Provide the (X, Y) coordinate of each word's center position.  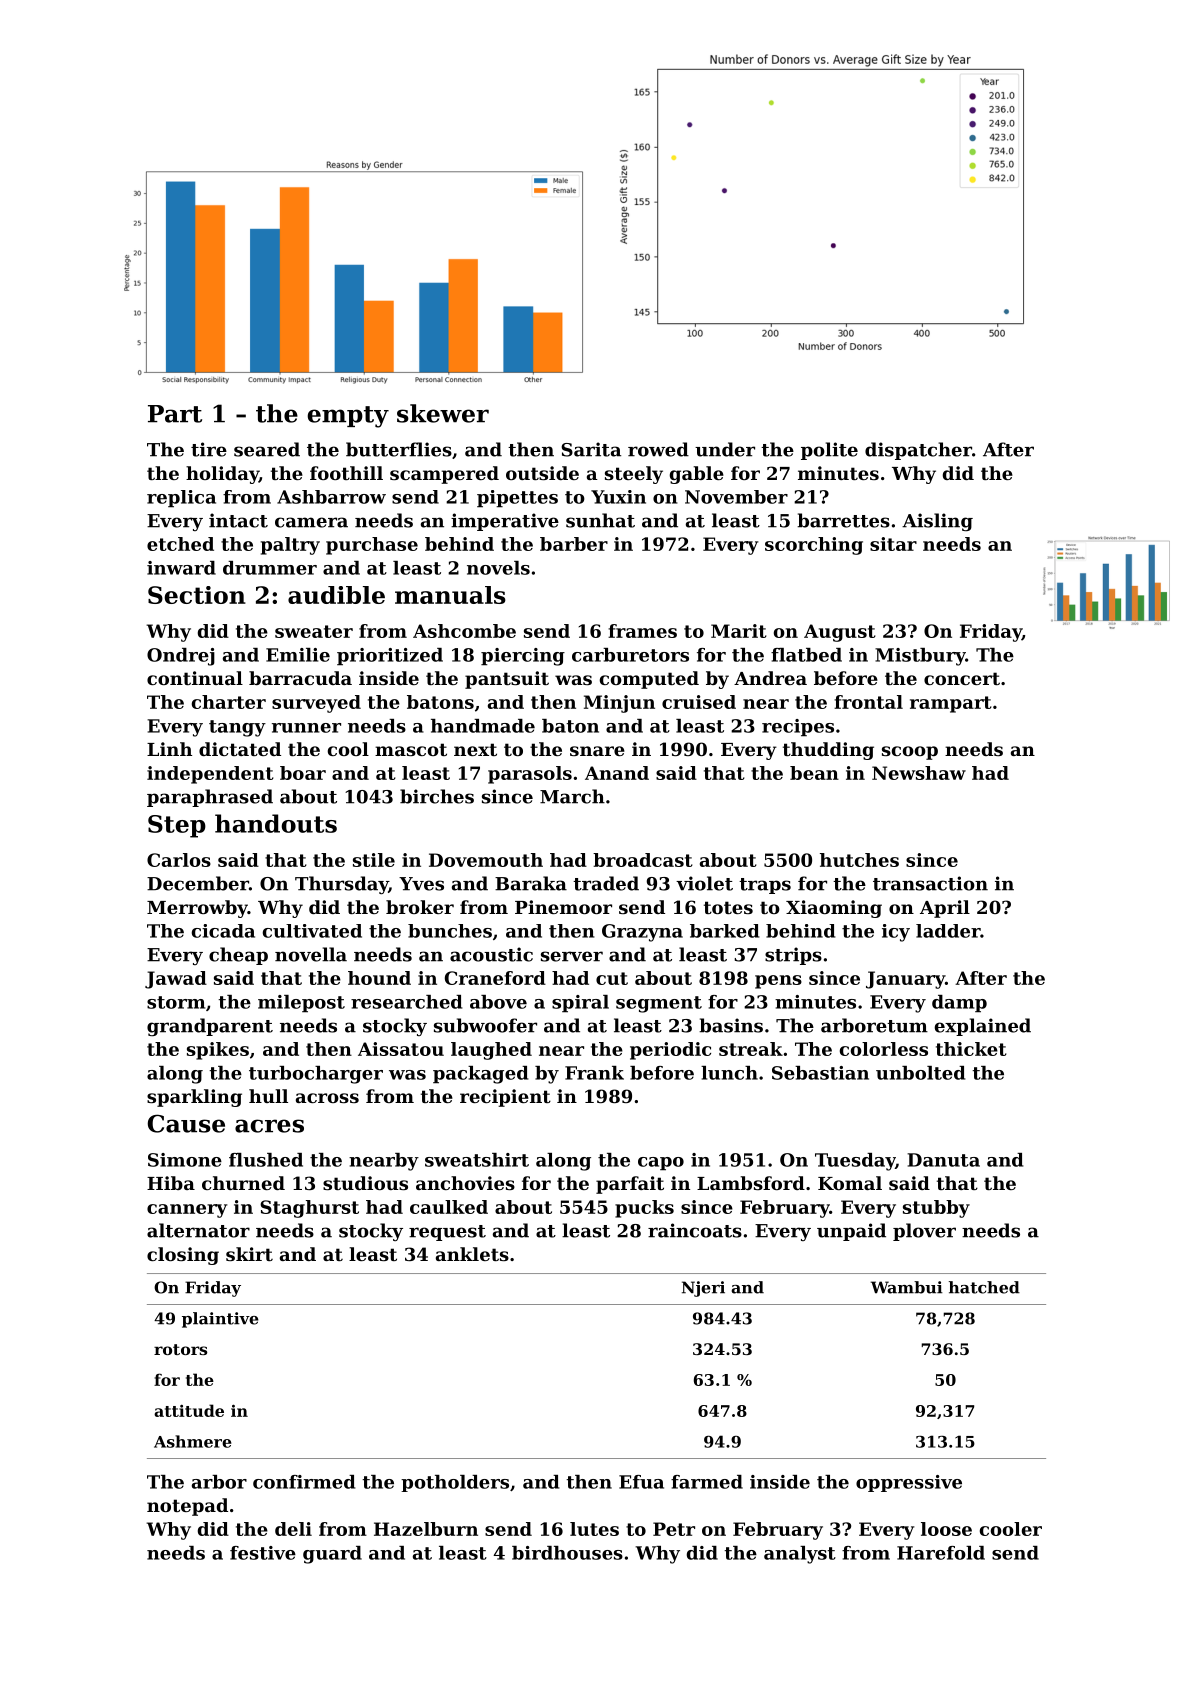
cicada (223, 931)
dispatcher (918, 451)
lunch (729, 1073)
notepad (187, 1507)
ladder (948, 931)
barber (574, 544)
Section (197, 595)
